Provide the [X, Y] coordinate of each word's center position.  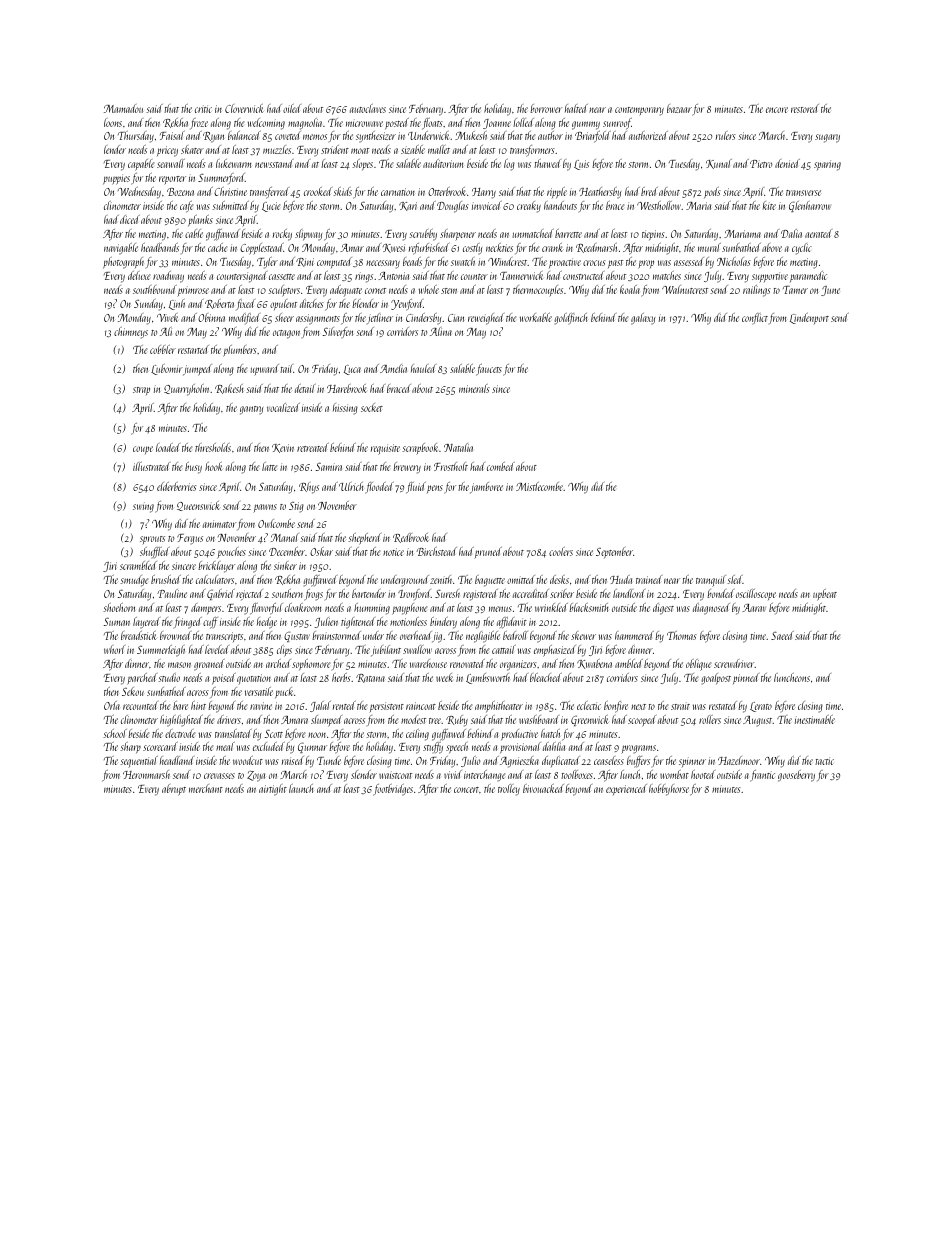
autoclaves [368, 108]
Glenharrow [810, 206]
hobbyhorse [669, 790]
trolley [509, 790]
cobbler [163, 349]
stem [449, 291]
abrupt [174, 790]
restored [805, 108]
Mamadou [123, 108]
